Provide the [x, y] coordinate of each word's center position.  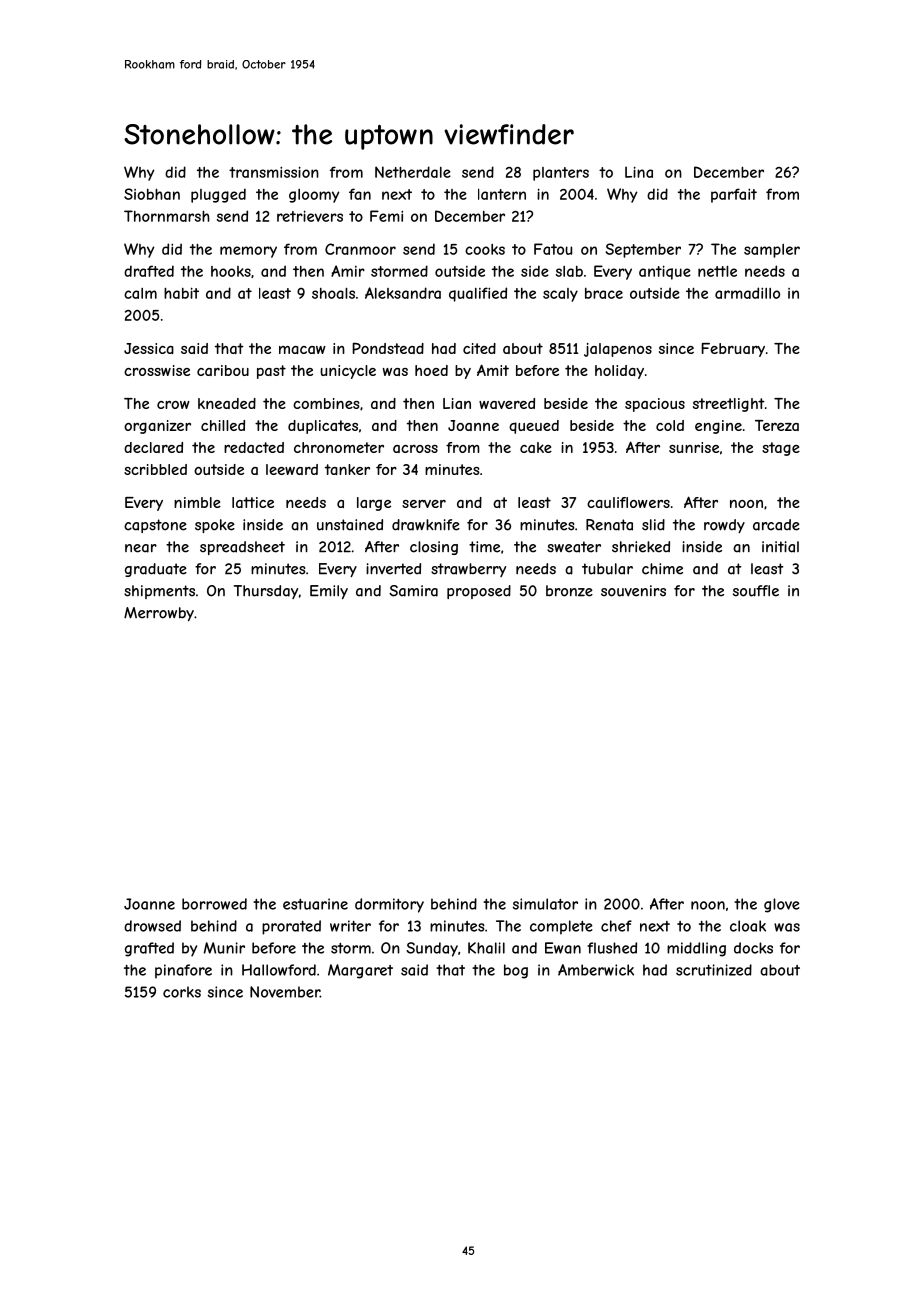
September [643, 250]
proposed [479, 592]
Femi [386, 216]
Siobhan [152, 194]
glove [782, 905]
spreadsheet [242, 548]
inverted [393, 569]
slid [653, 525]
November [285, 992]
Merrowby [159, 614]
